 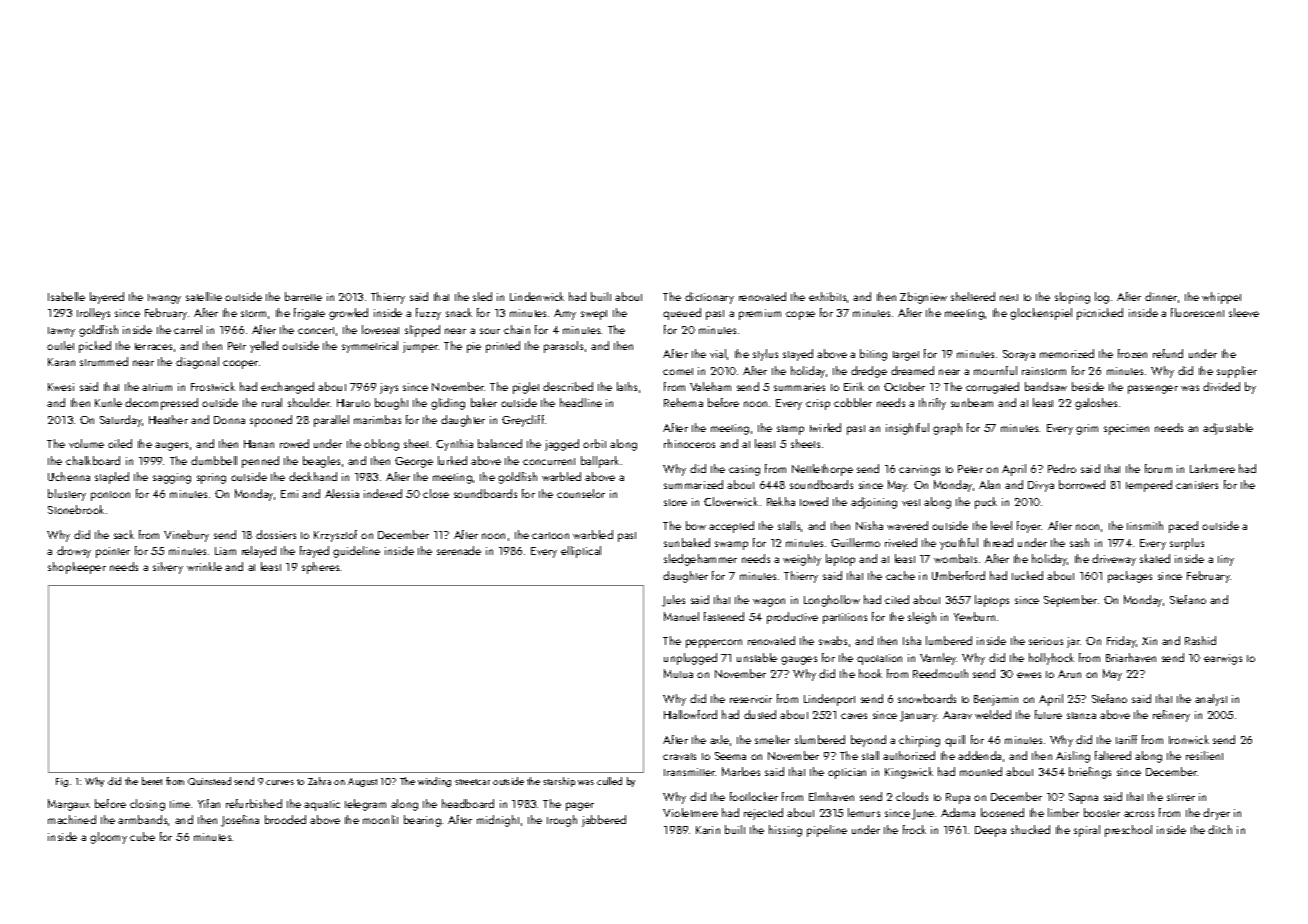 I want to click on earwigs, so click(x=1223, y=659).
